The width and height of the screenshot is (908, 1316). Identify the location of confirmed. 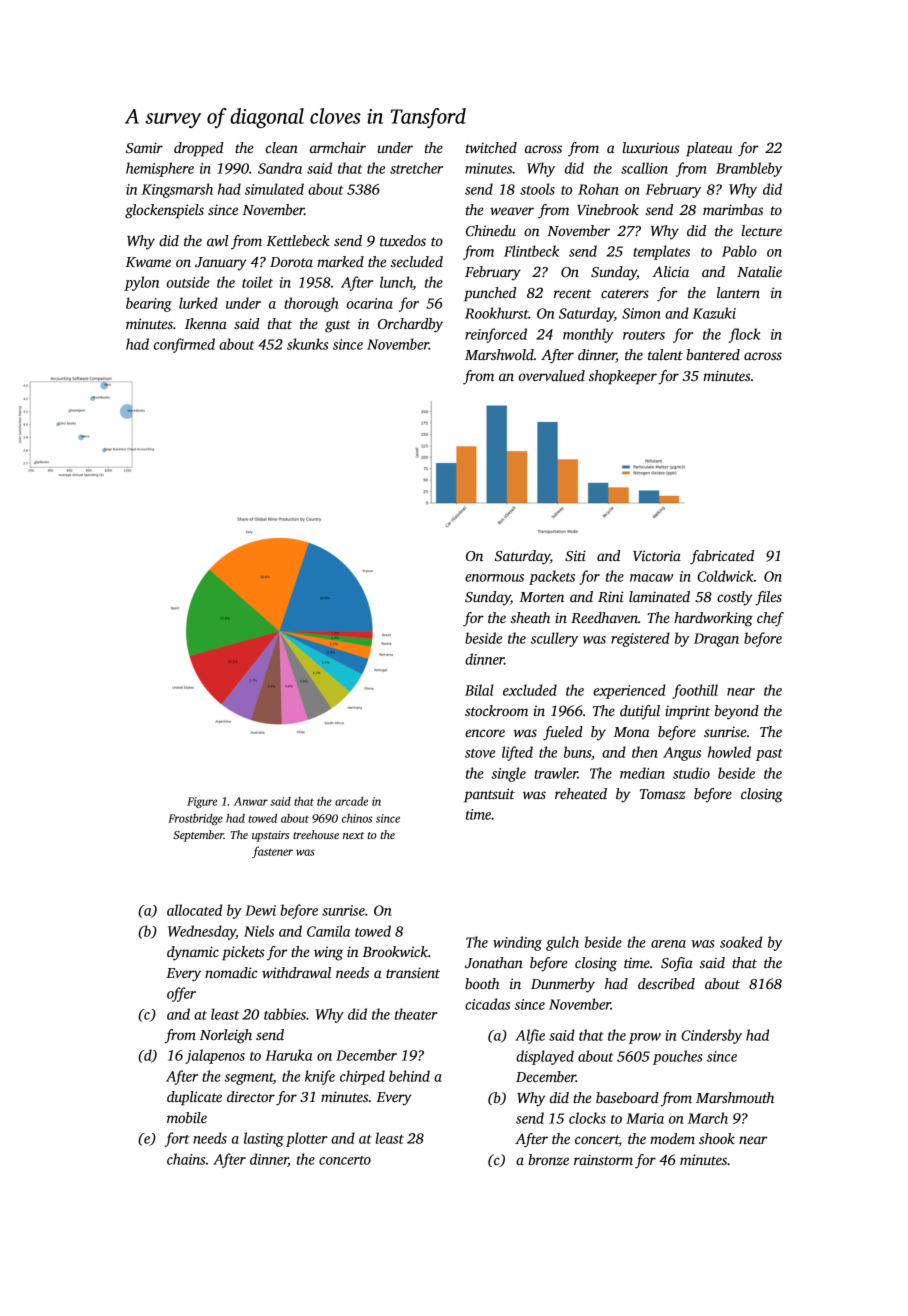
(184, 345).
